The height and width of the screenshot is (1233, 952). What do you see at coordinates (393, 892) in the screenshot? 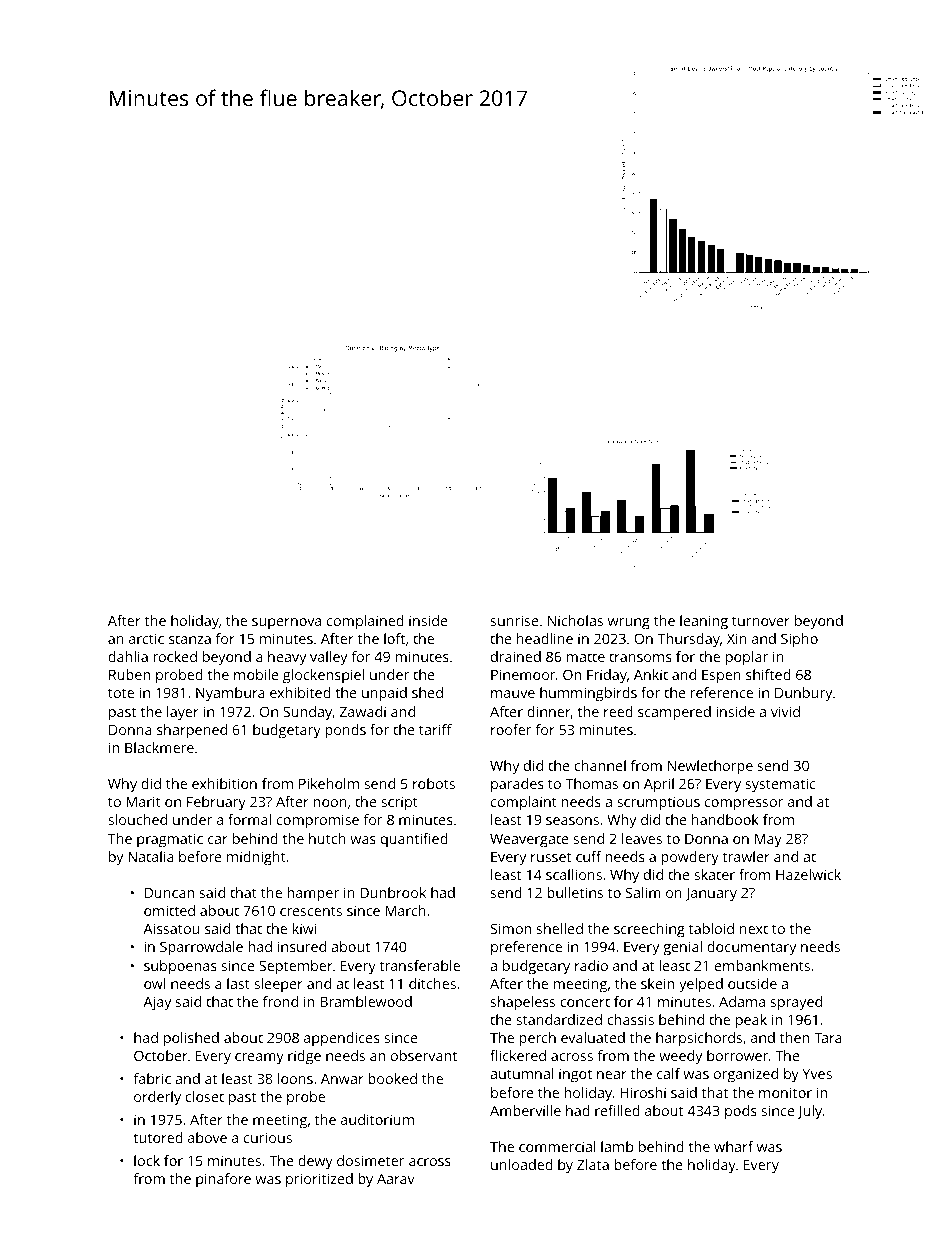
I see `Dunbrook` at bounding box center [393, 892].
